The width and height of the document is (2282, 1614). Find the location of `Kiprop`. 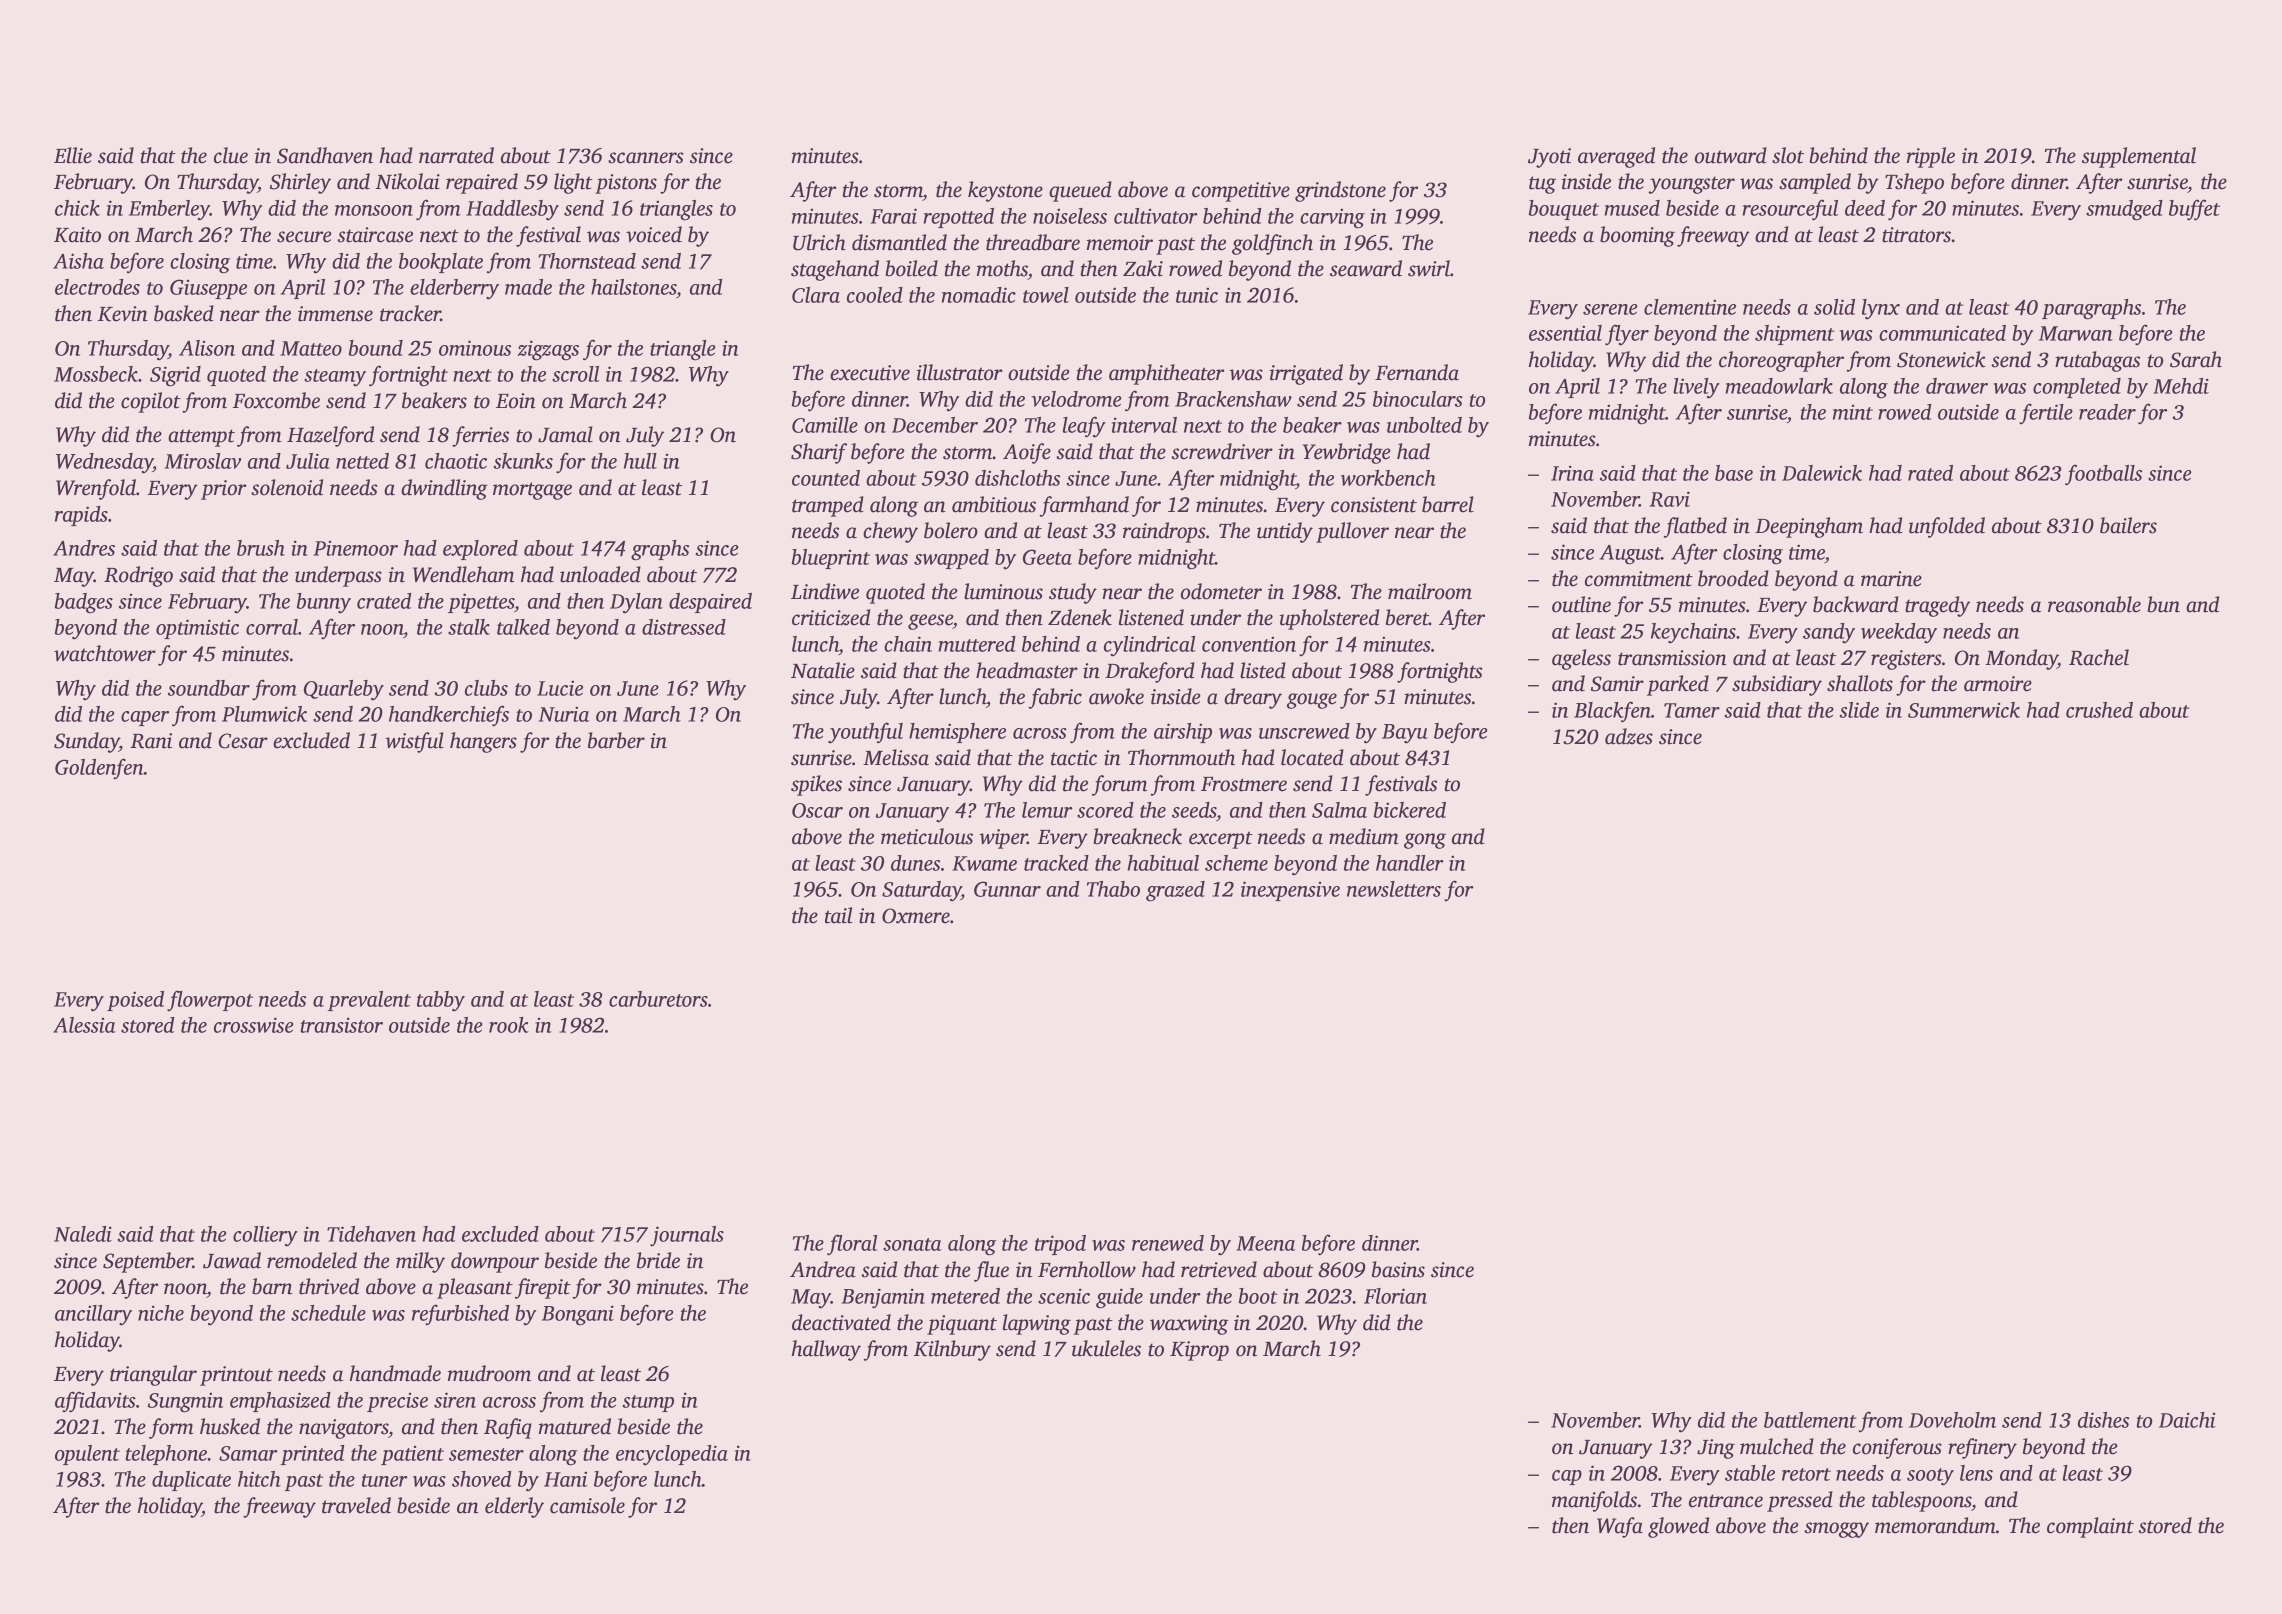

Kiprop is located at coordinates (1199, 1351).
